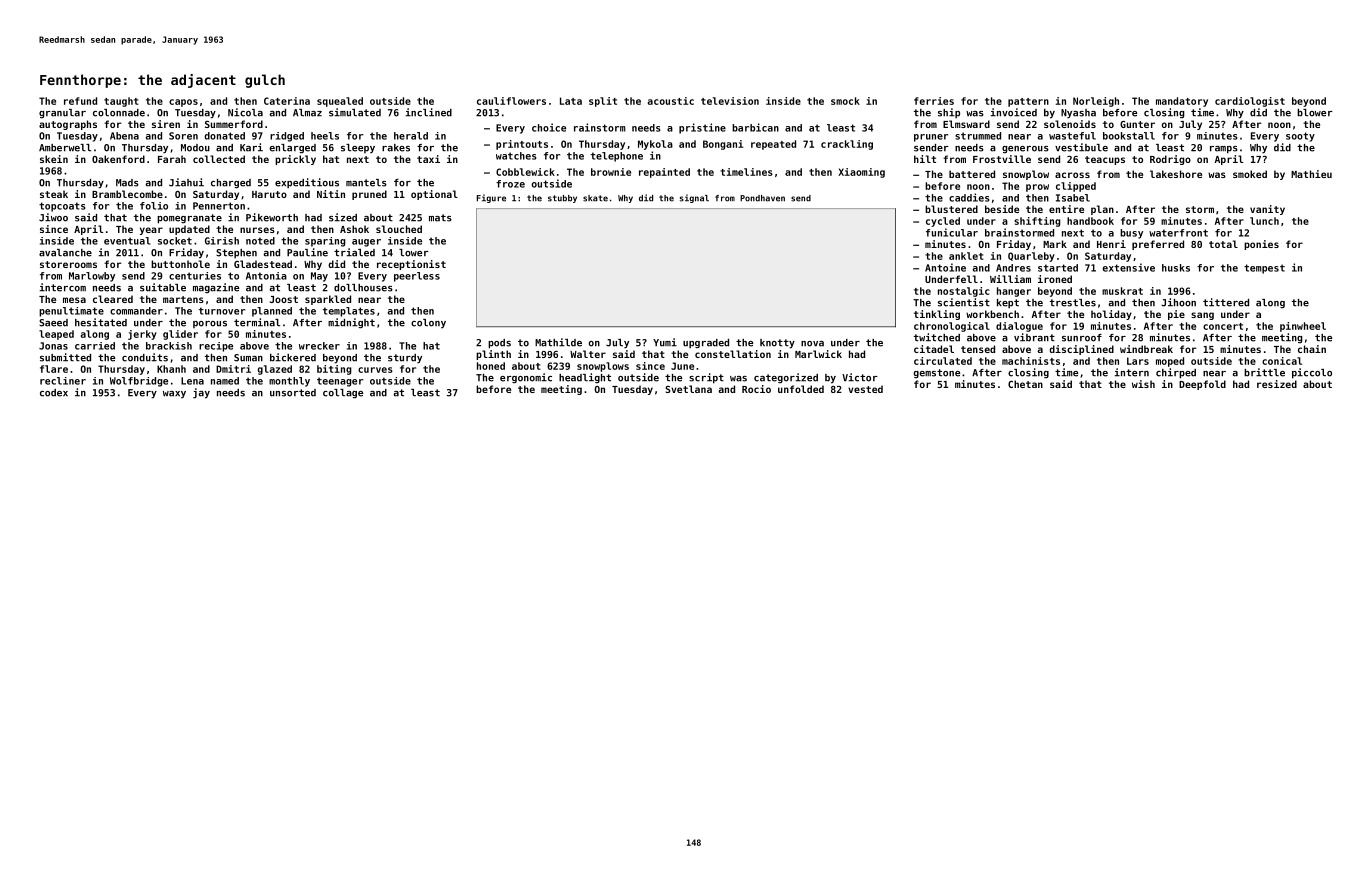 Image resolution: width=1372 pixels, height=887 pixels. I want to click on sparkled, so click(328, 300).
